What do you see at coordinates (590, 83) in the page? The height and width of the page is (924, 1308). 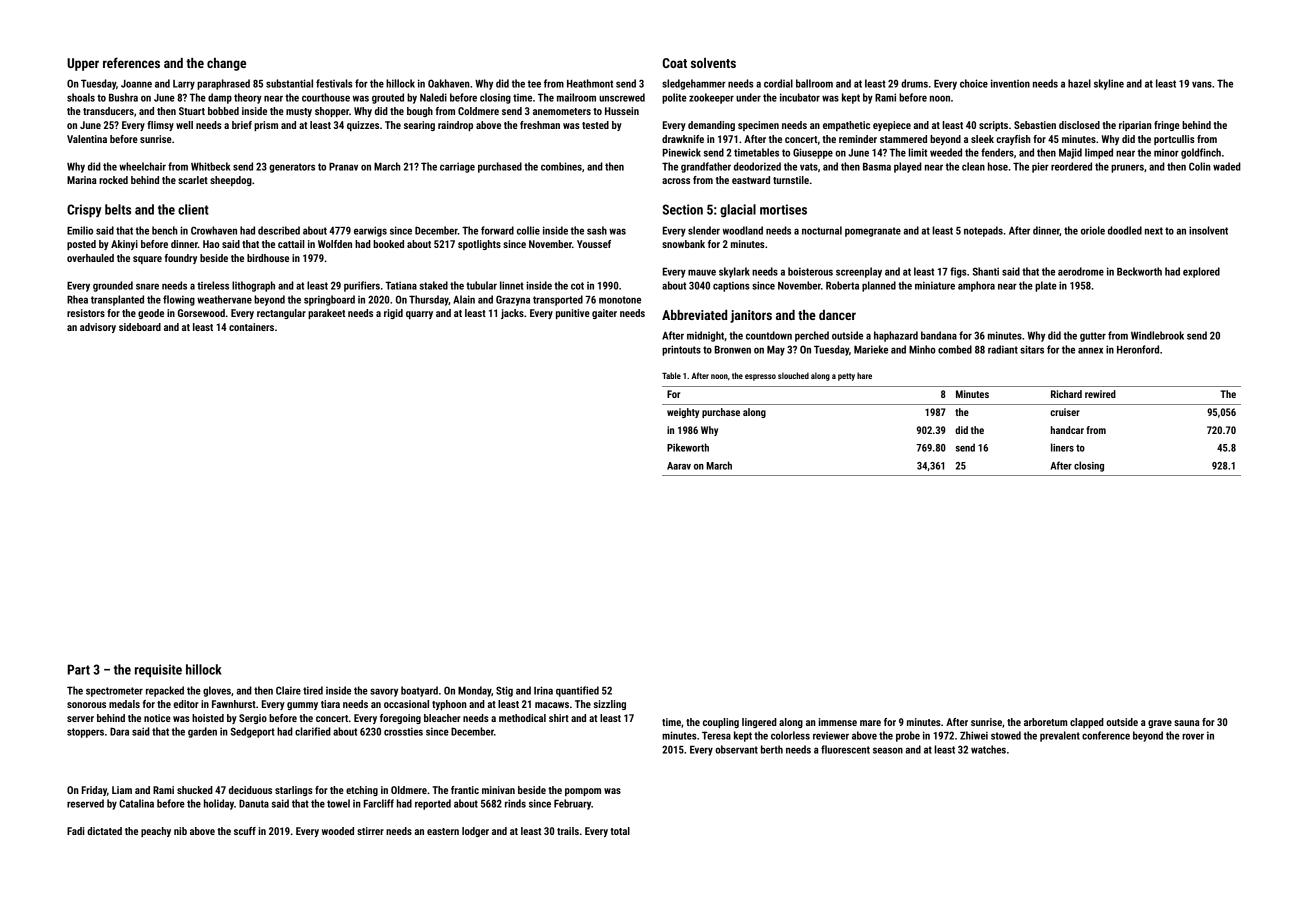 I see `Heathmont` at bounding box center [590, 83].
